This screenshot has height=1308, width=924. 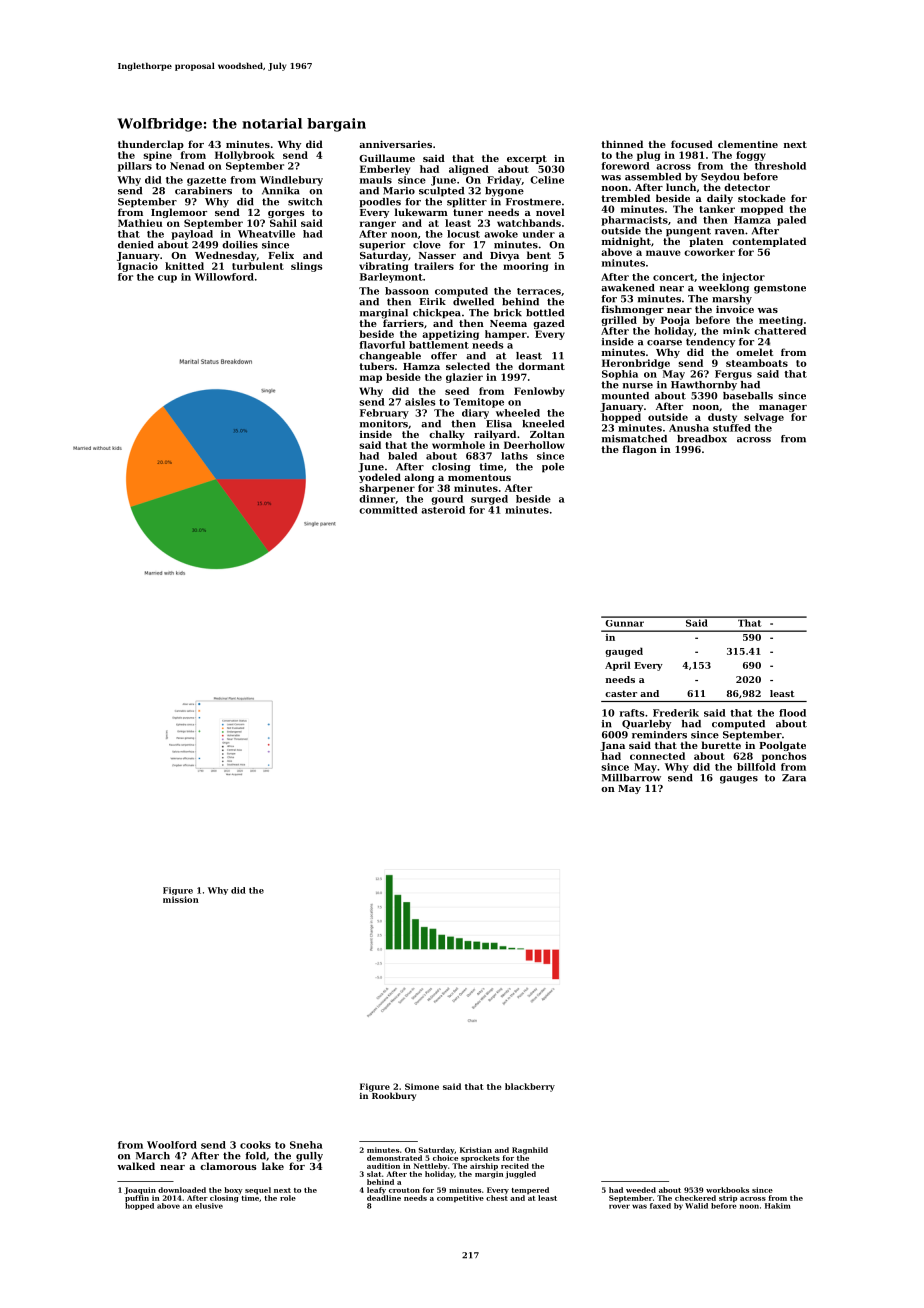 I want to click on committed, so click(x=388, y=510).
